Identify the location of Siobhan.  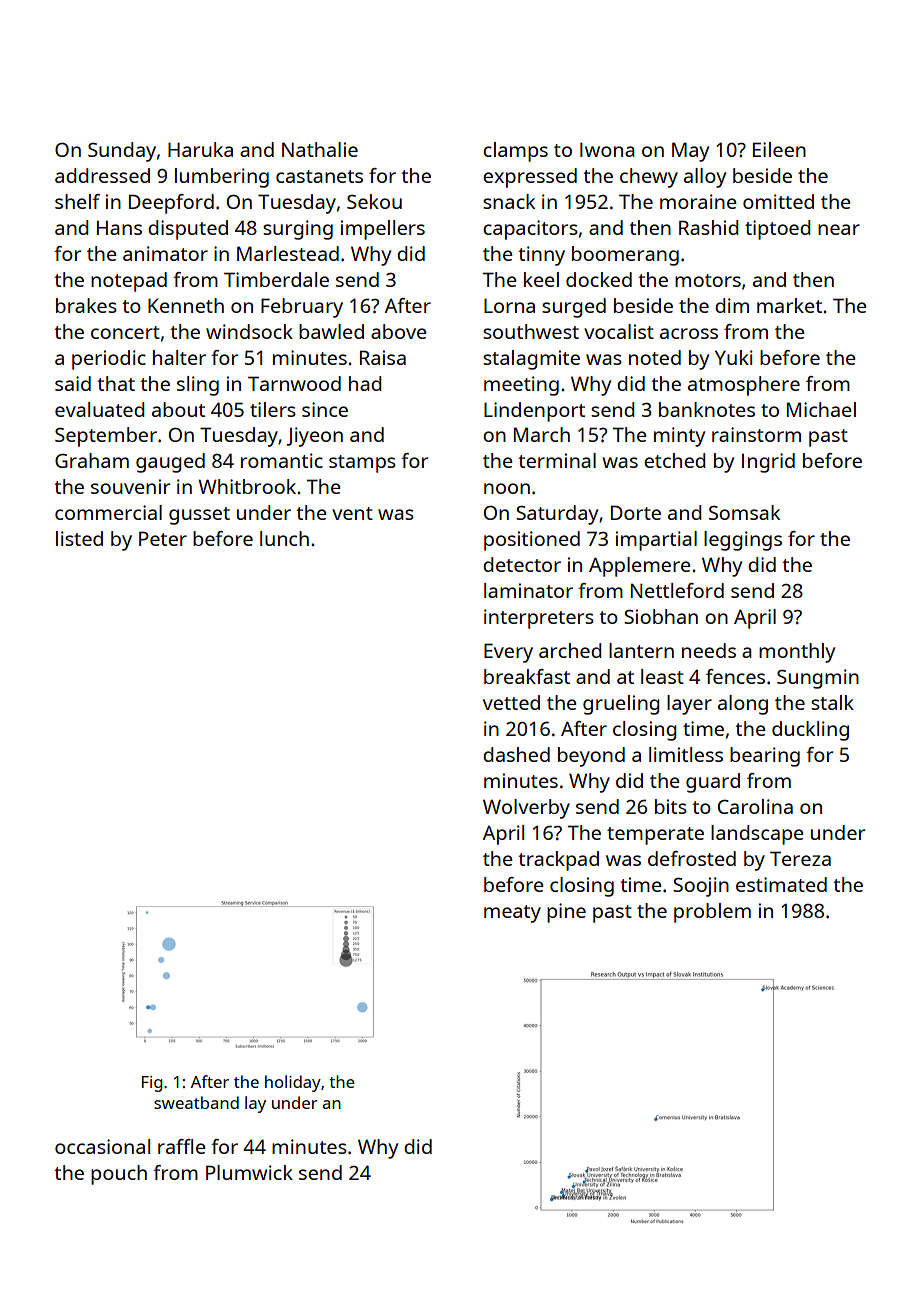
(661, 616).
